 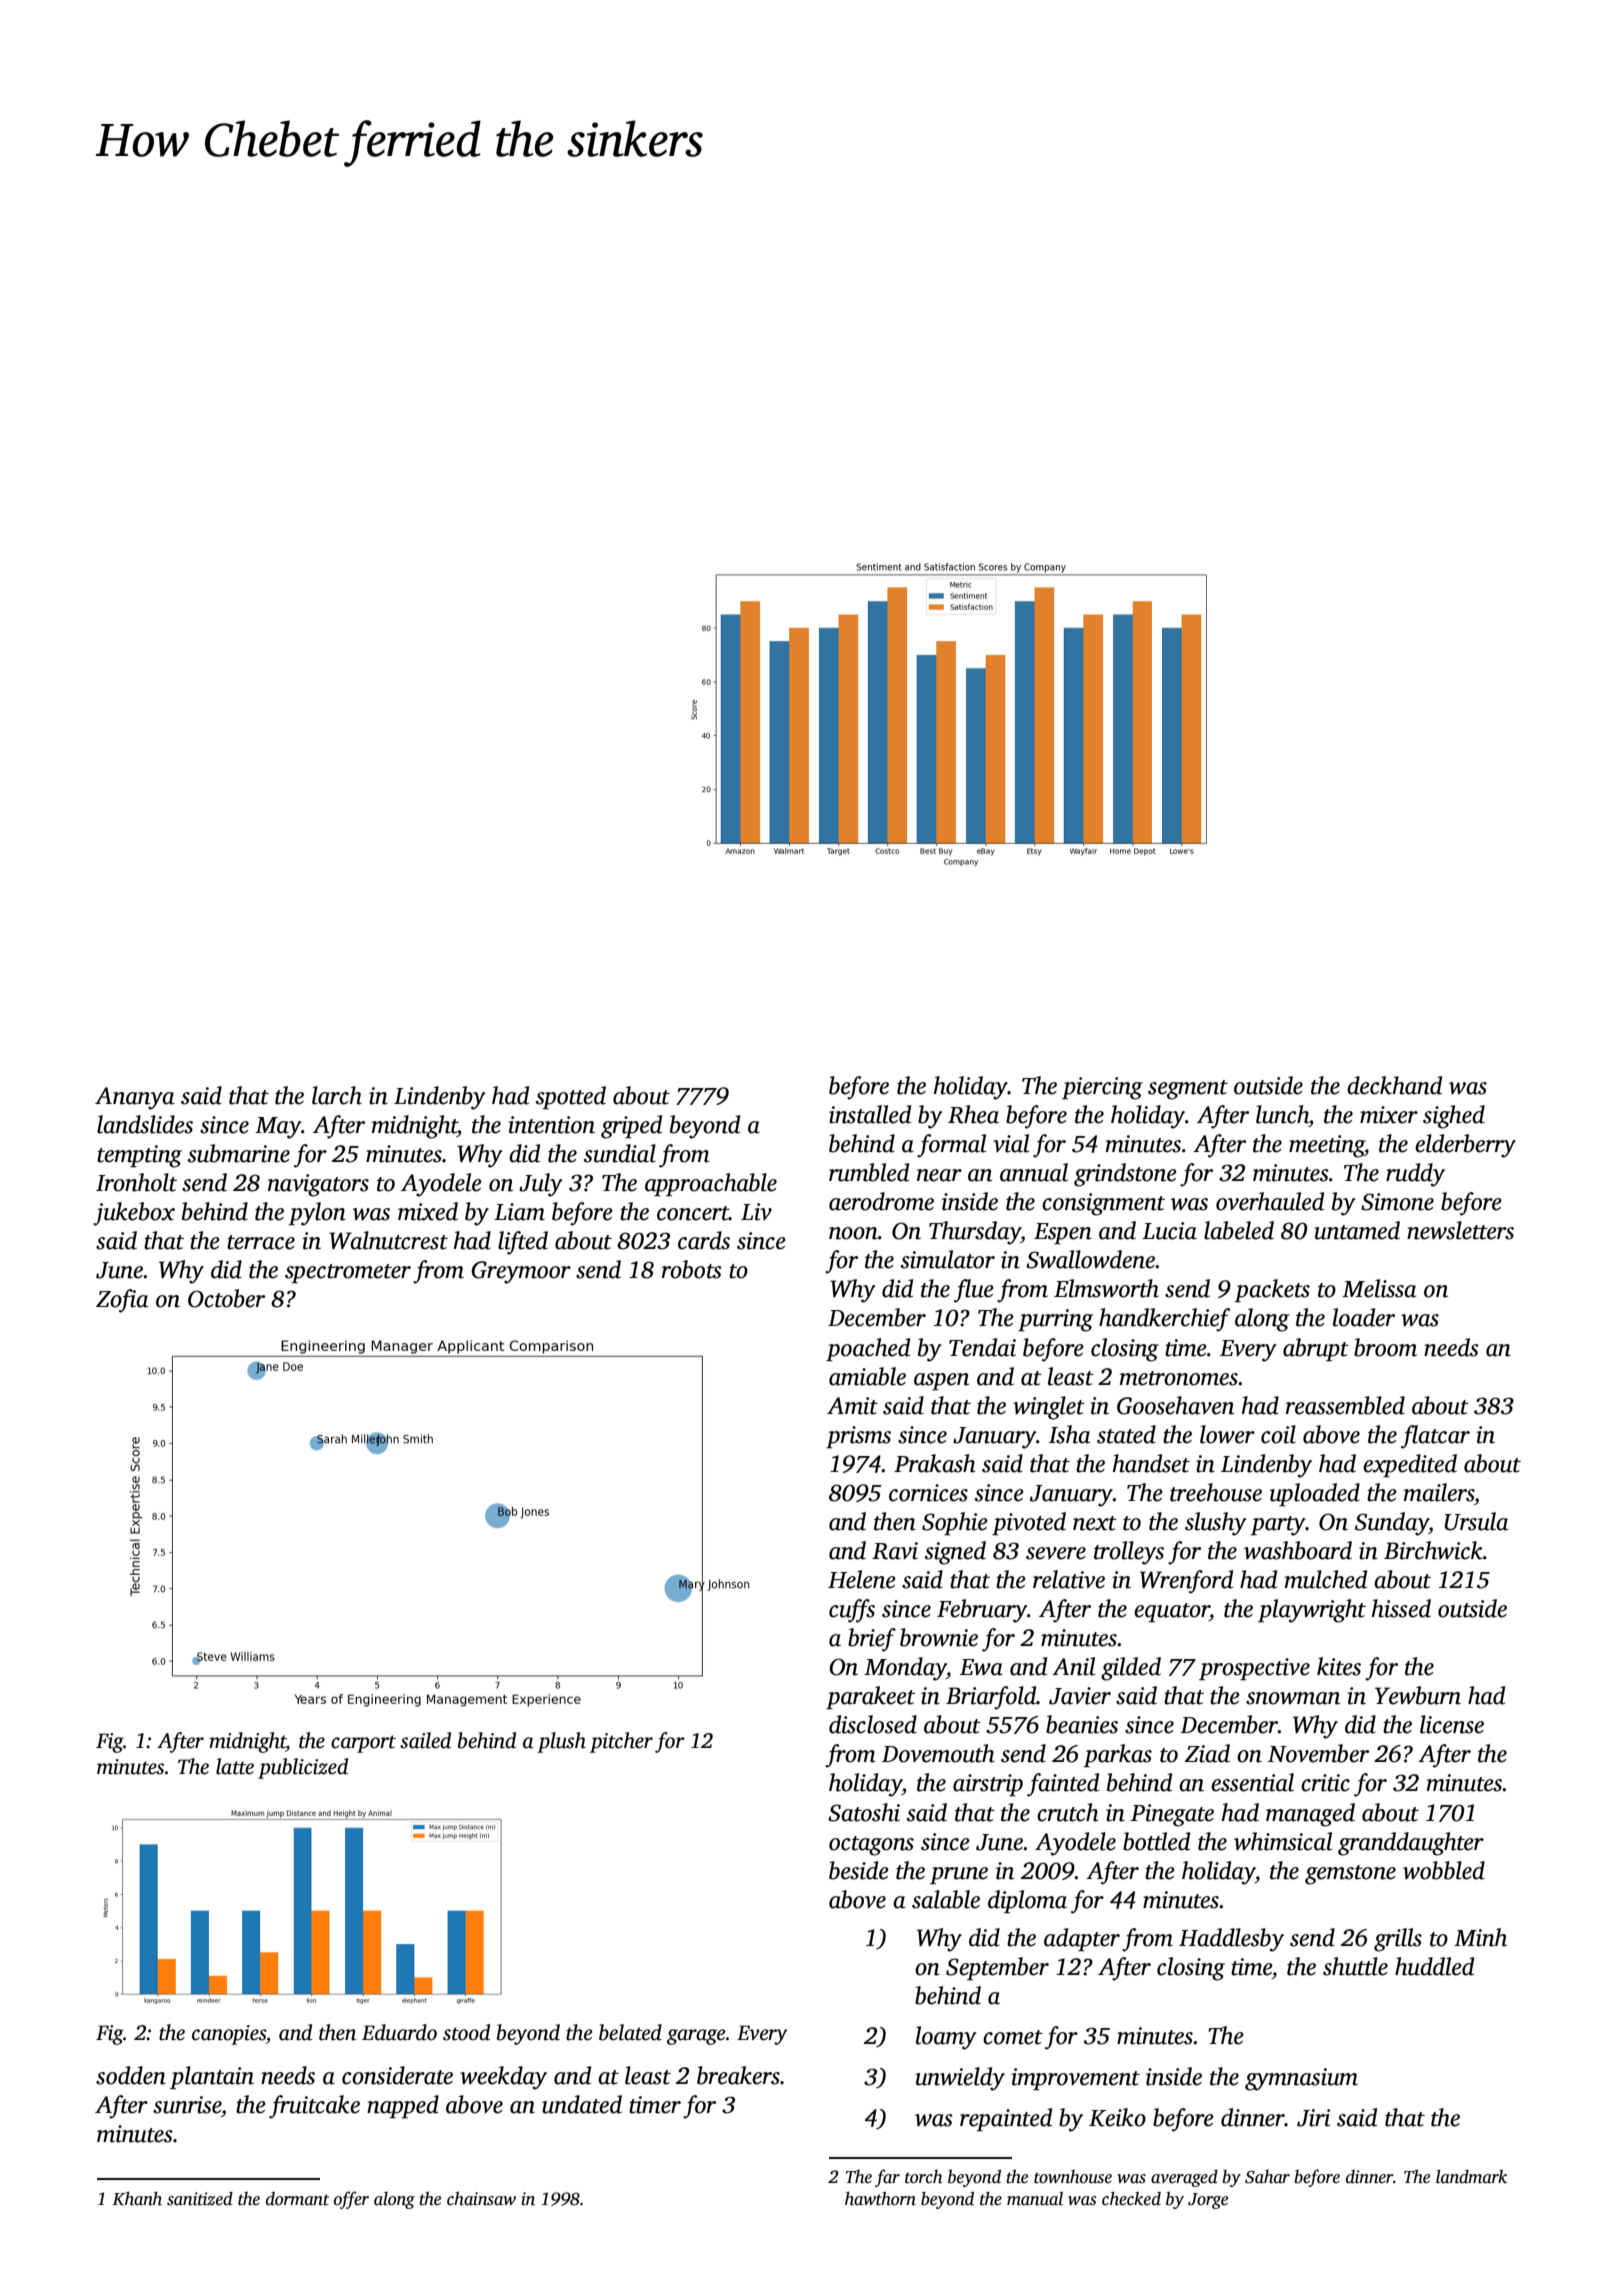 What do you see at coordinates (521, 1272) in the screenshot?
I see `Greymoor` at bounding box center [521, 1272].
